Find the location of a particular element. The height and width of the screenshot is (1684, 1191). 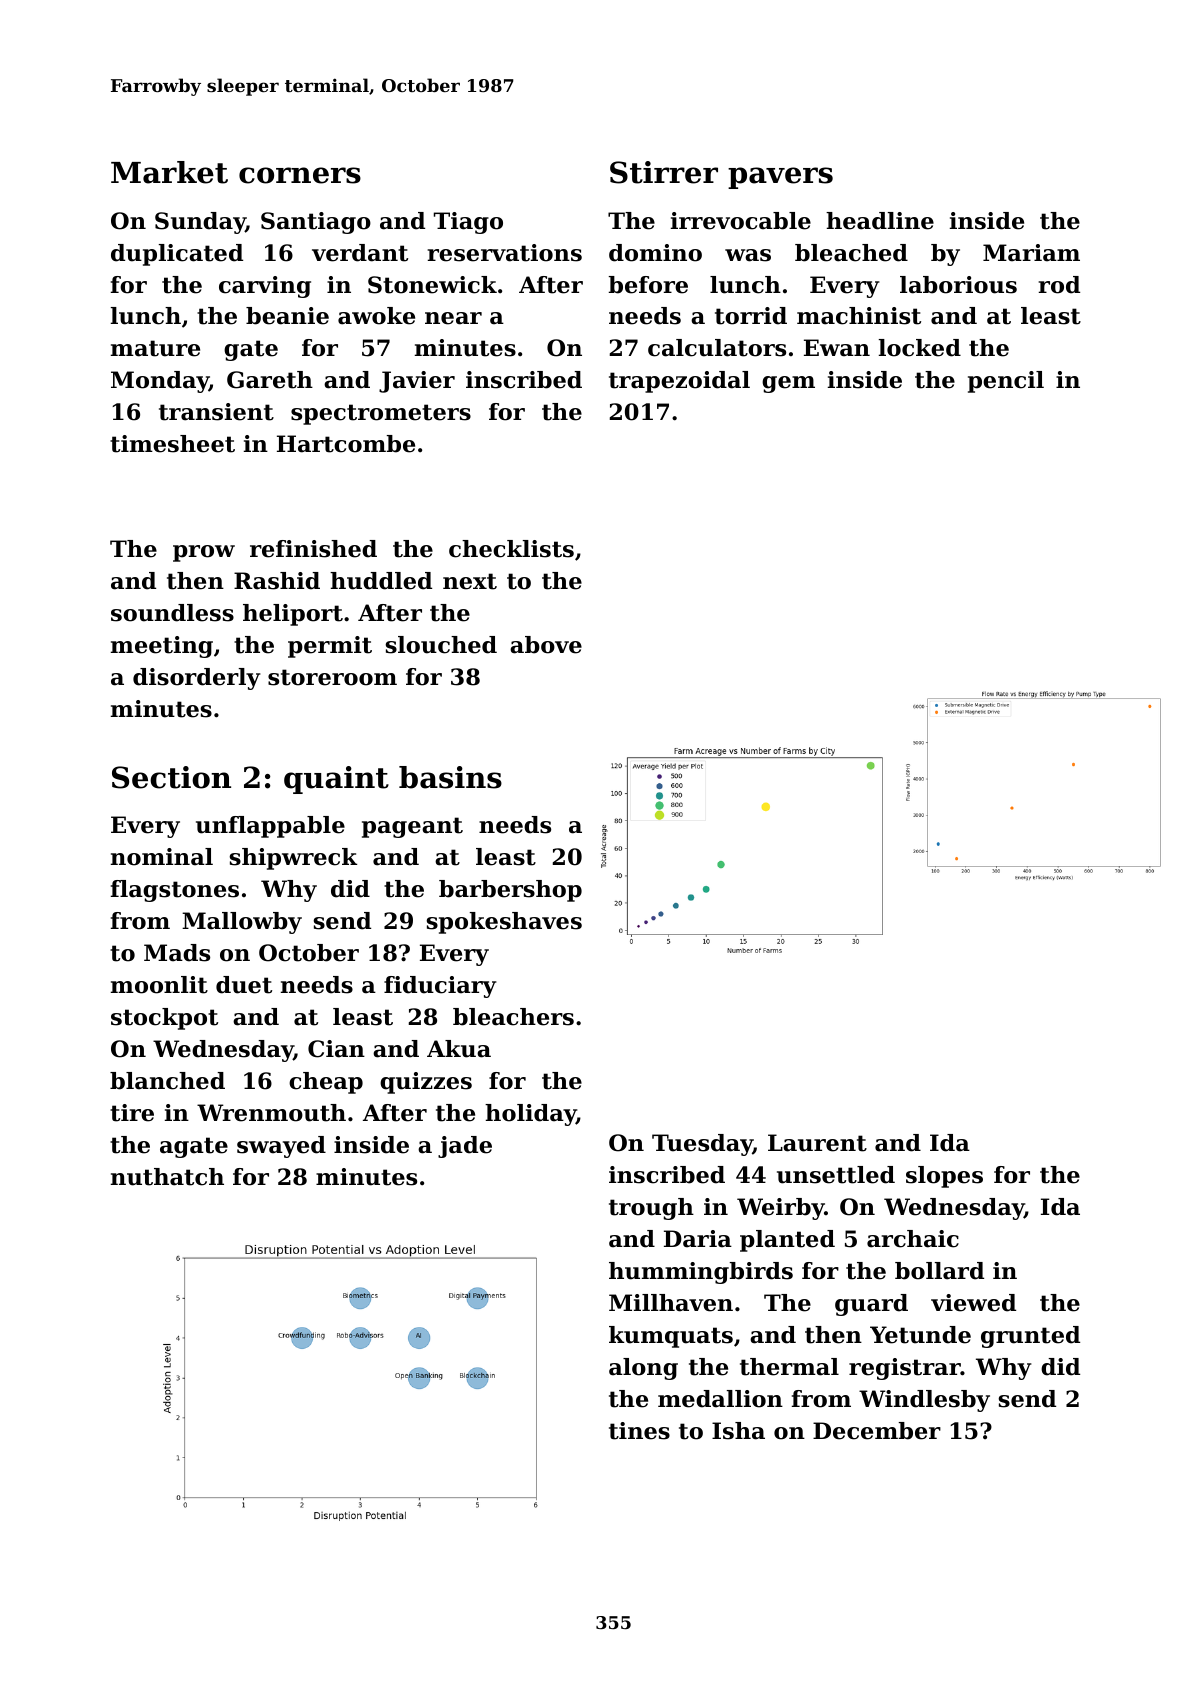

rod is located at coordinates (1059, 285).
